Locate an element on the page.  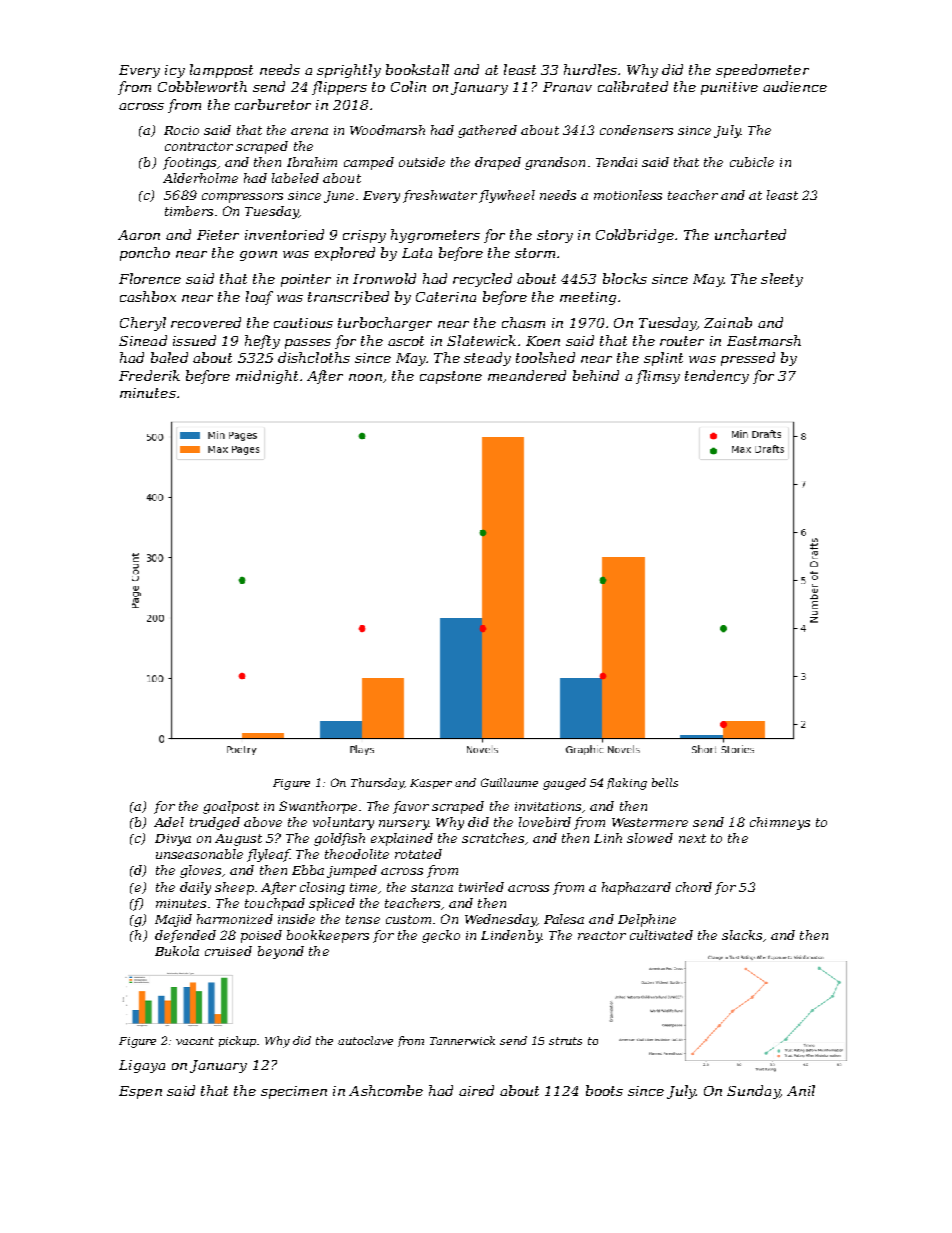
bells is located at coordinates (665, 782).
